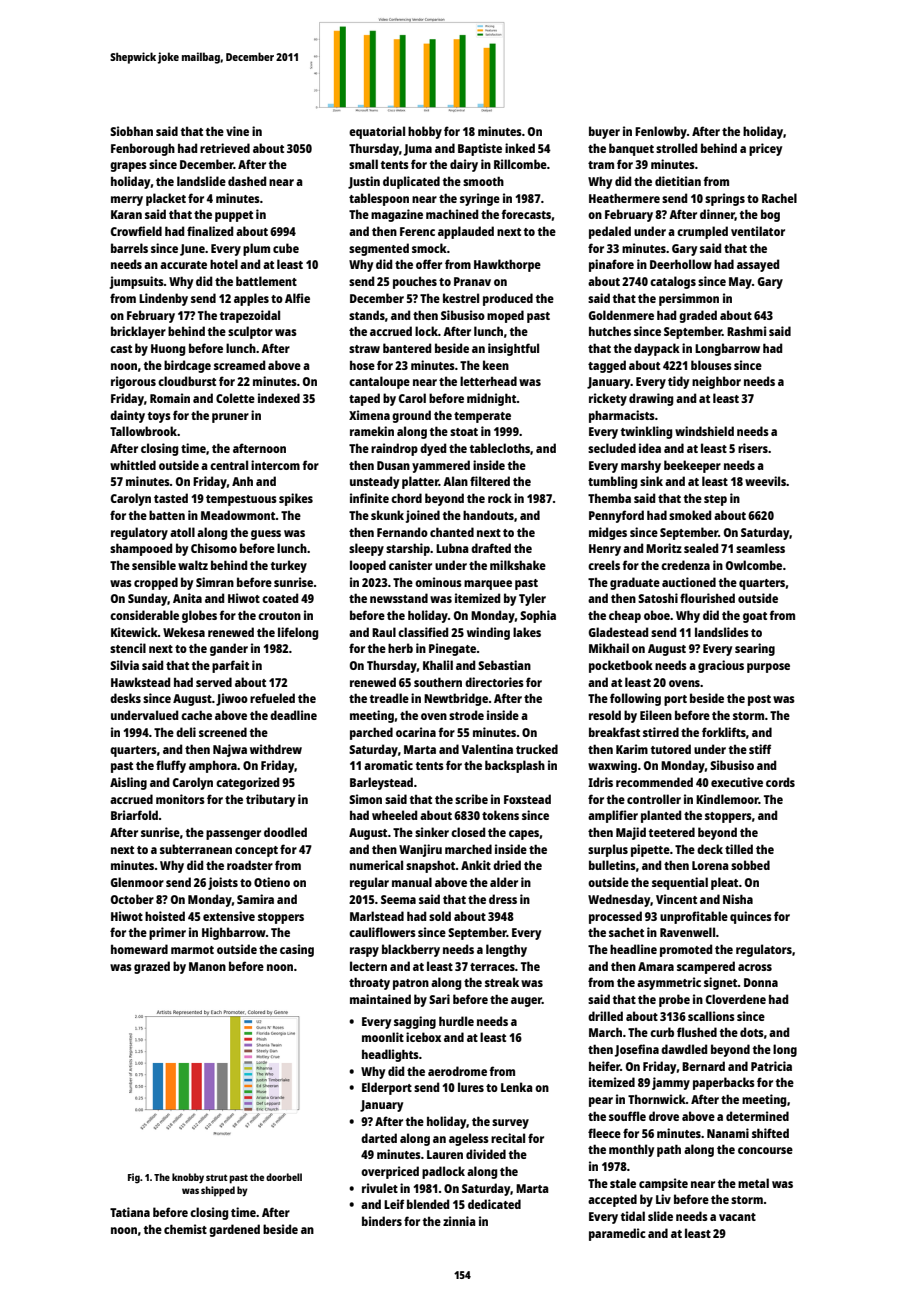 This screenshot has height=1316, width=908. Describe the element at coordinates (721, 666) in the screenshot. I see `gracious` at that location.
